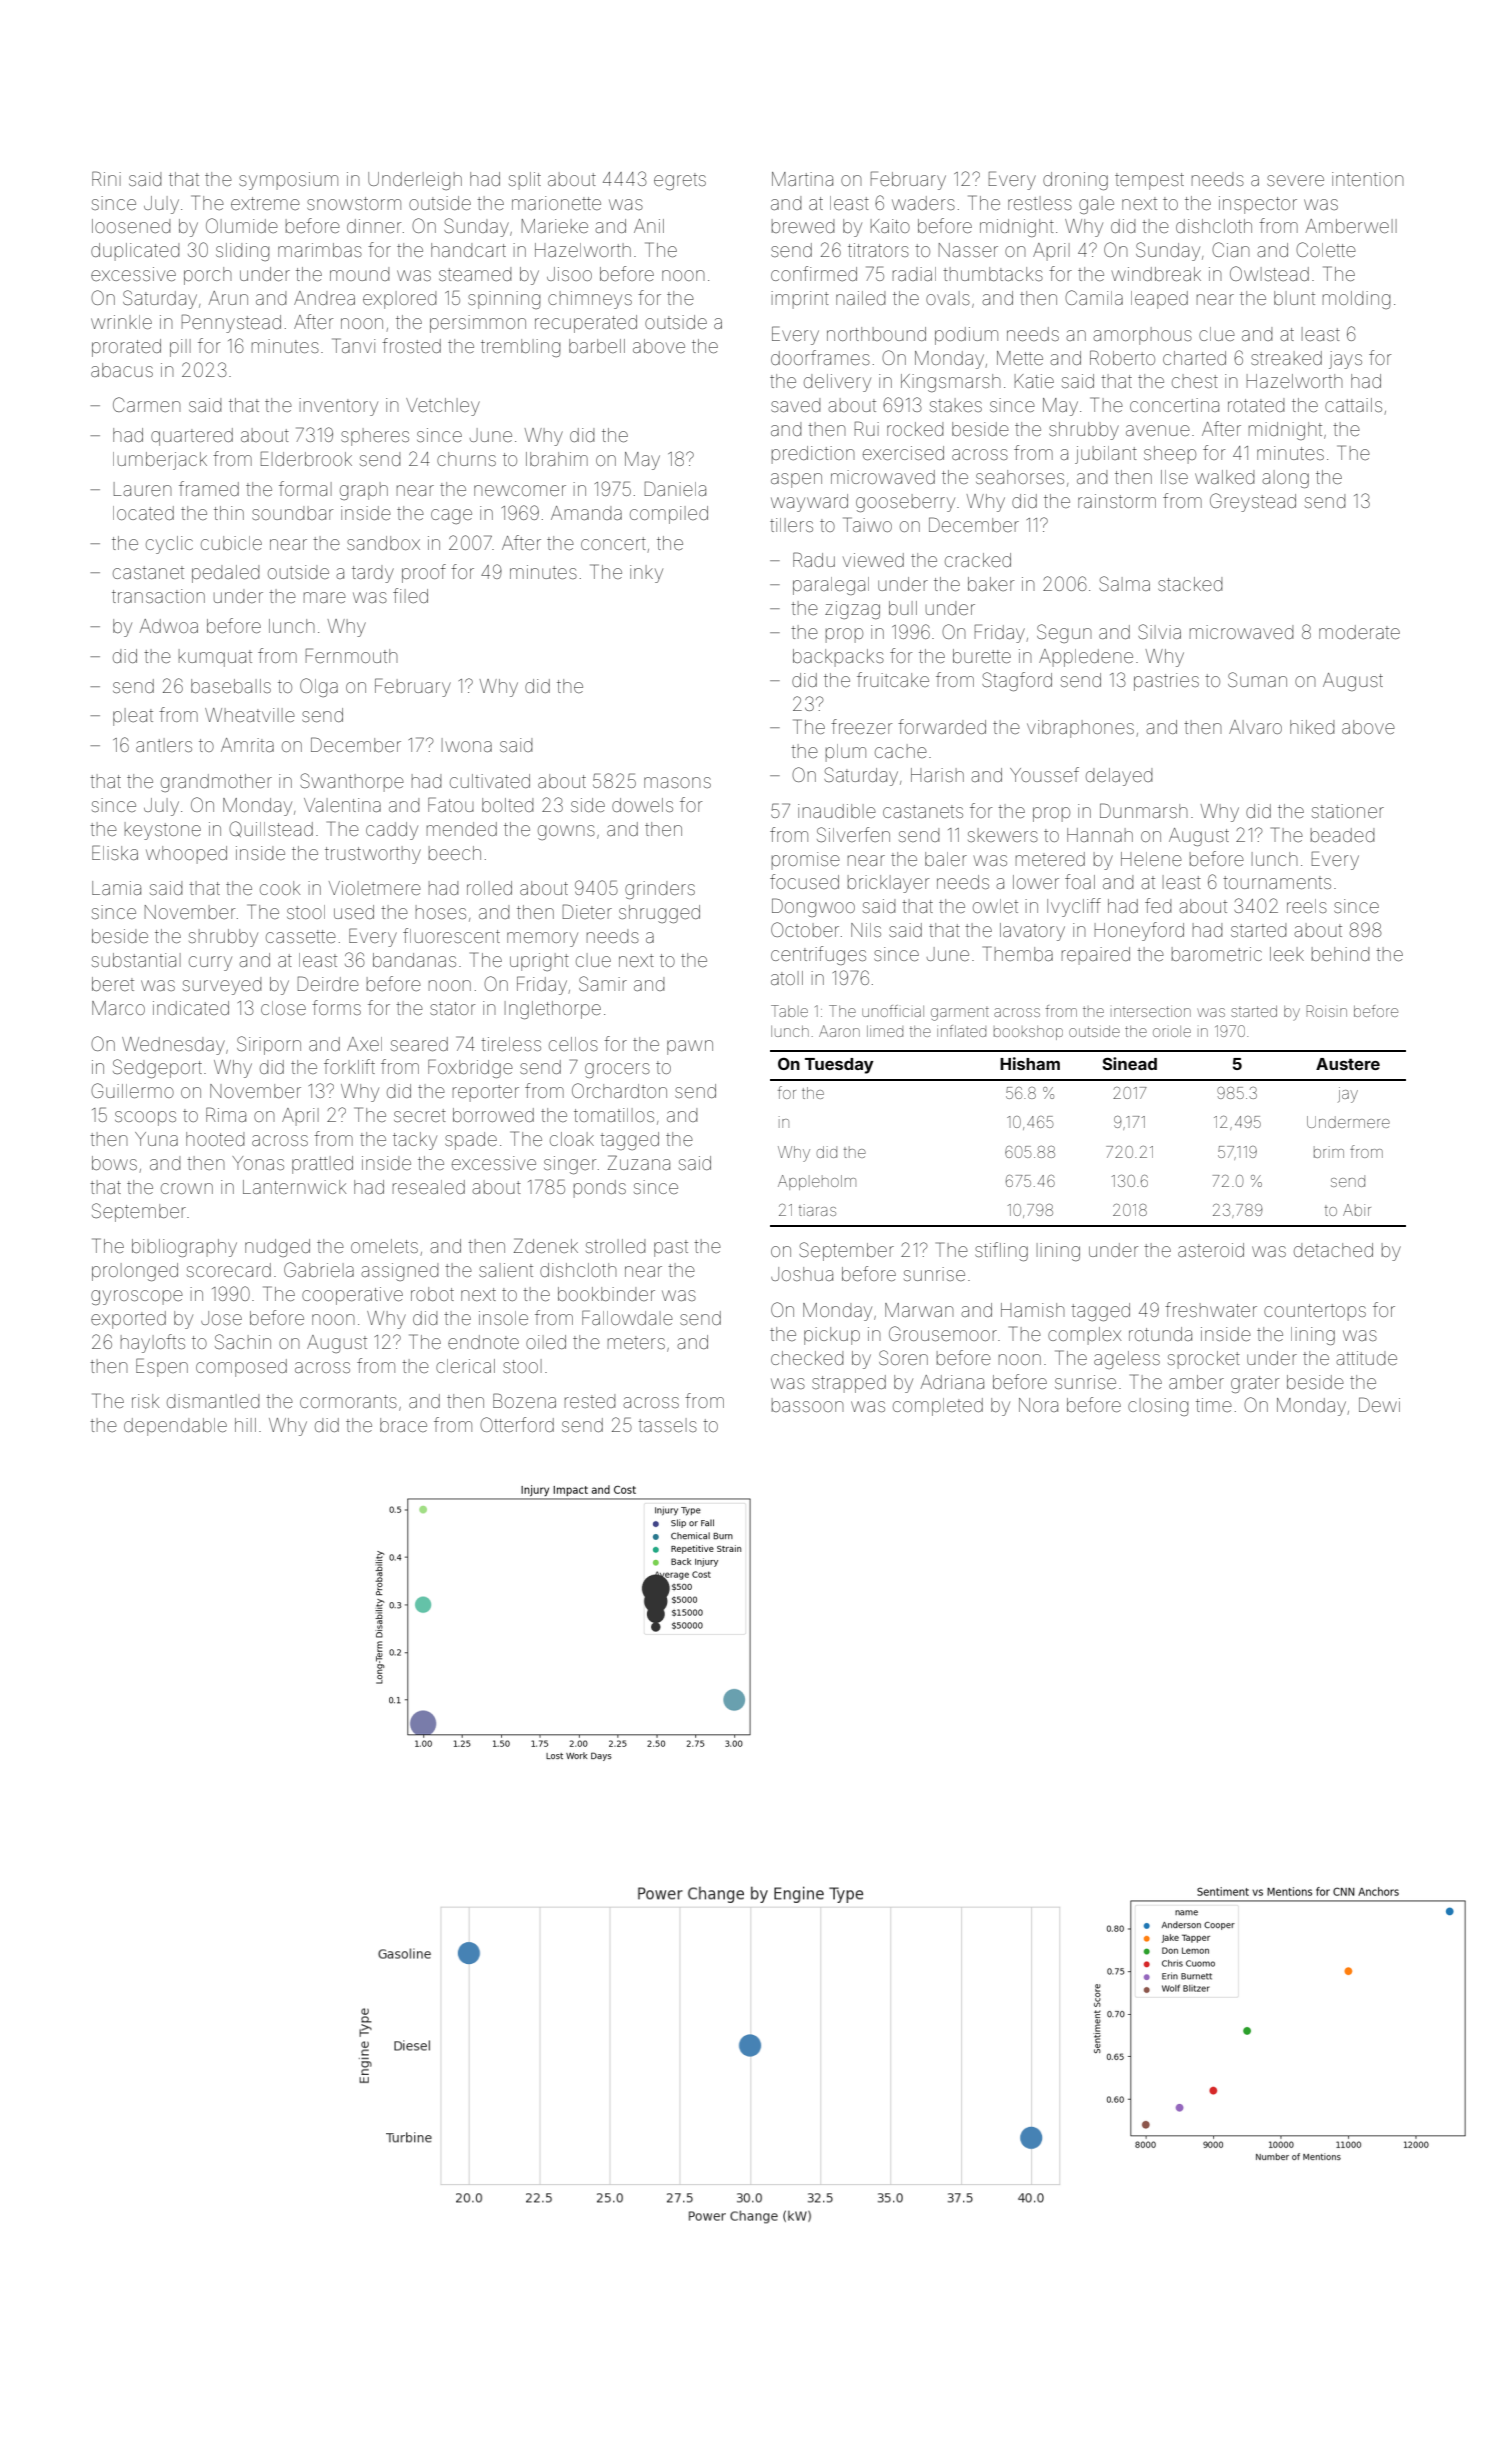 The height and width of the screenshot is (2464, 1496). I want to click on explored, so click(399, 300).
